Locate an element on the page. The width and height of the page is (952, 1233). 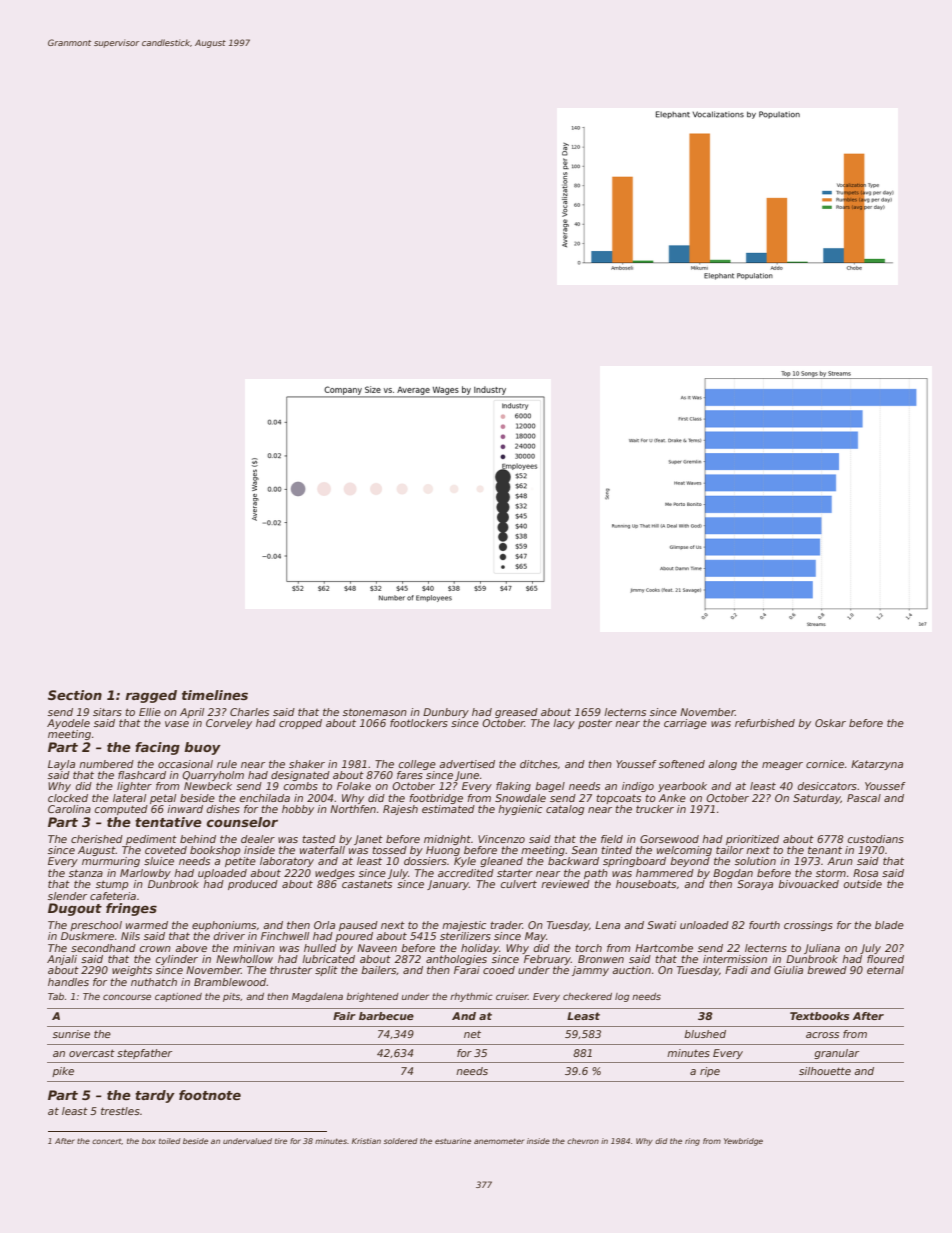
refurbished is located at coordinates (765, 723).
